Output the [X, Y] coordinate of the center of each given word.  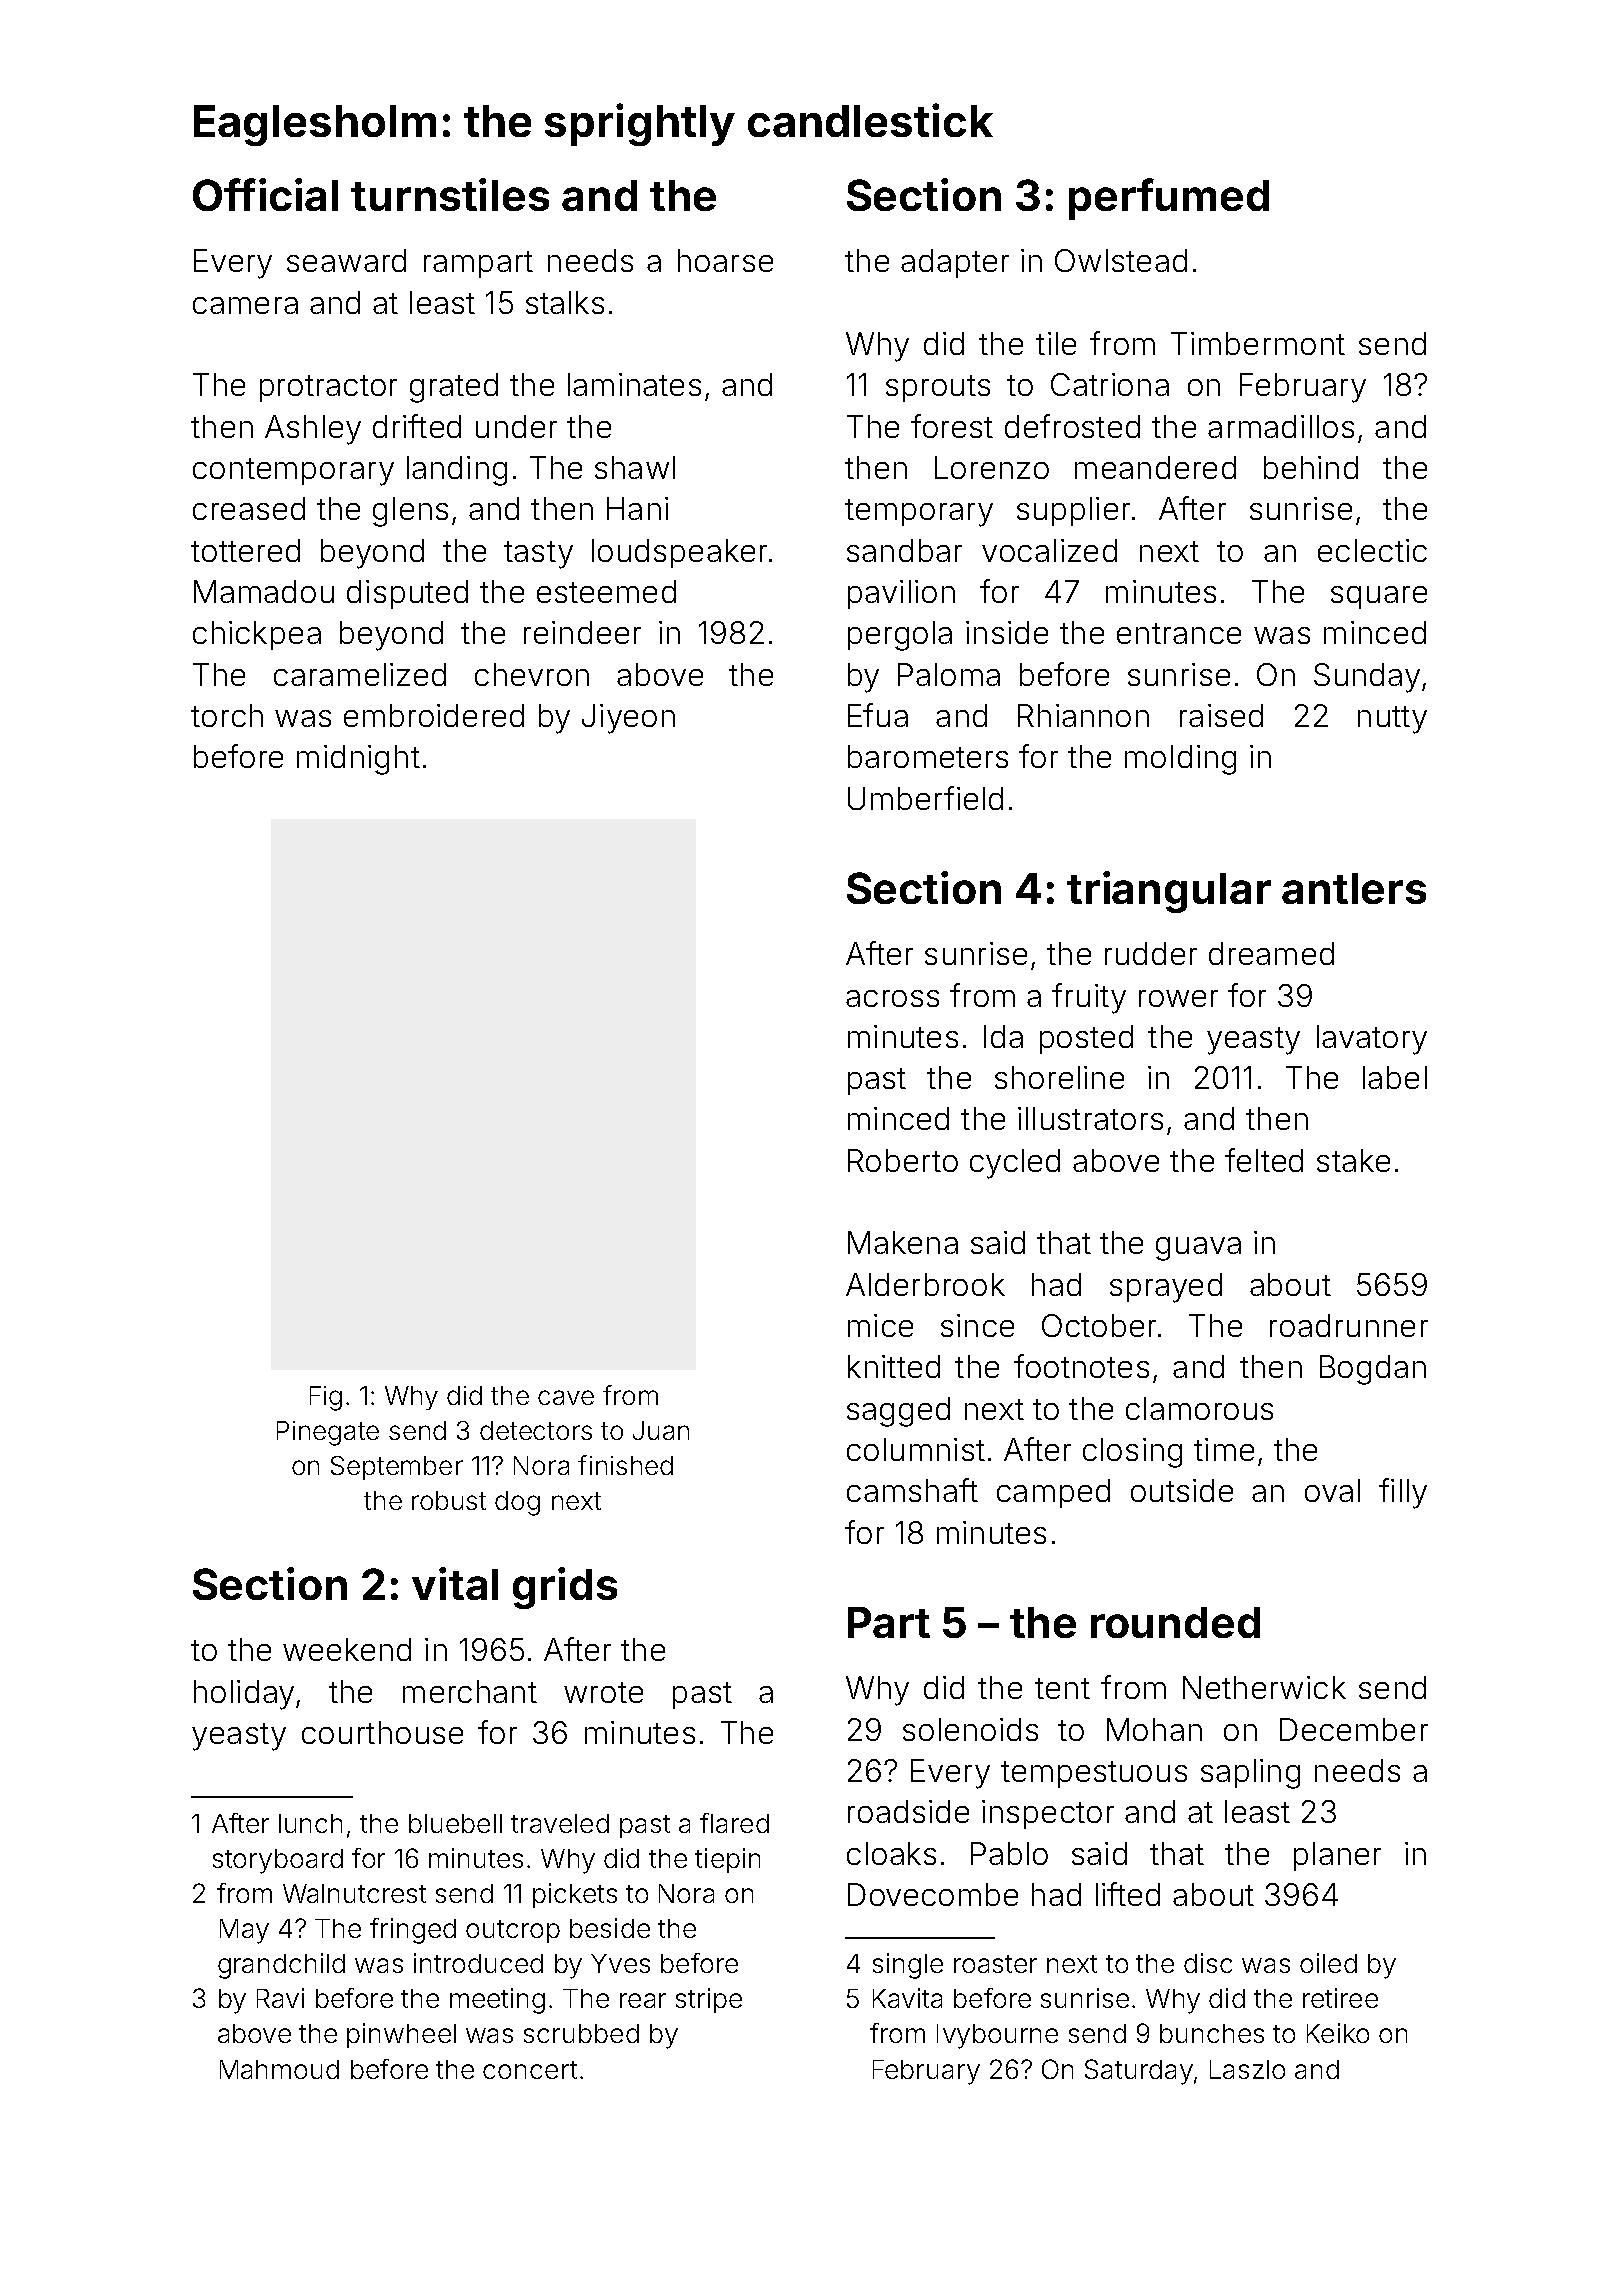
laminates [634, 384]
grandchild [281, 1966]
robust [449, 1500]
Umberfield [925, 798]
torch [227, 715]
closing [1132, 1453]
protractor [328, 388]
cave [566, 1397]
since [977, 1325]
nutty [1392, 720]
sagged [898, 1412]
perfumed [1169, 199]
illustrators [1090, 1118]
